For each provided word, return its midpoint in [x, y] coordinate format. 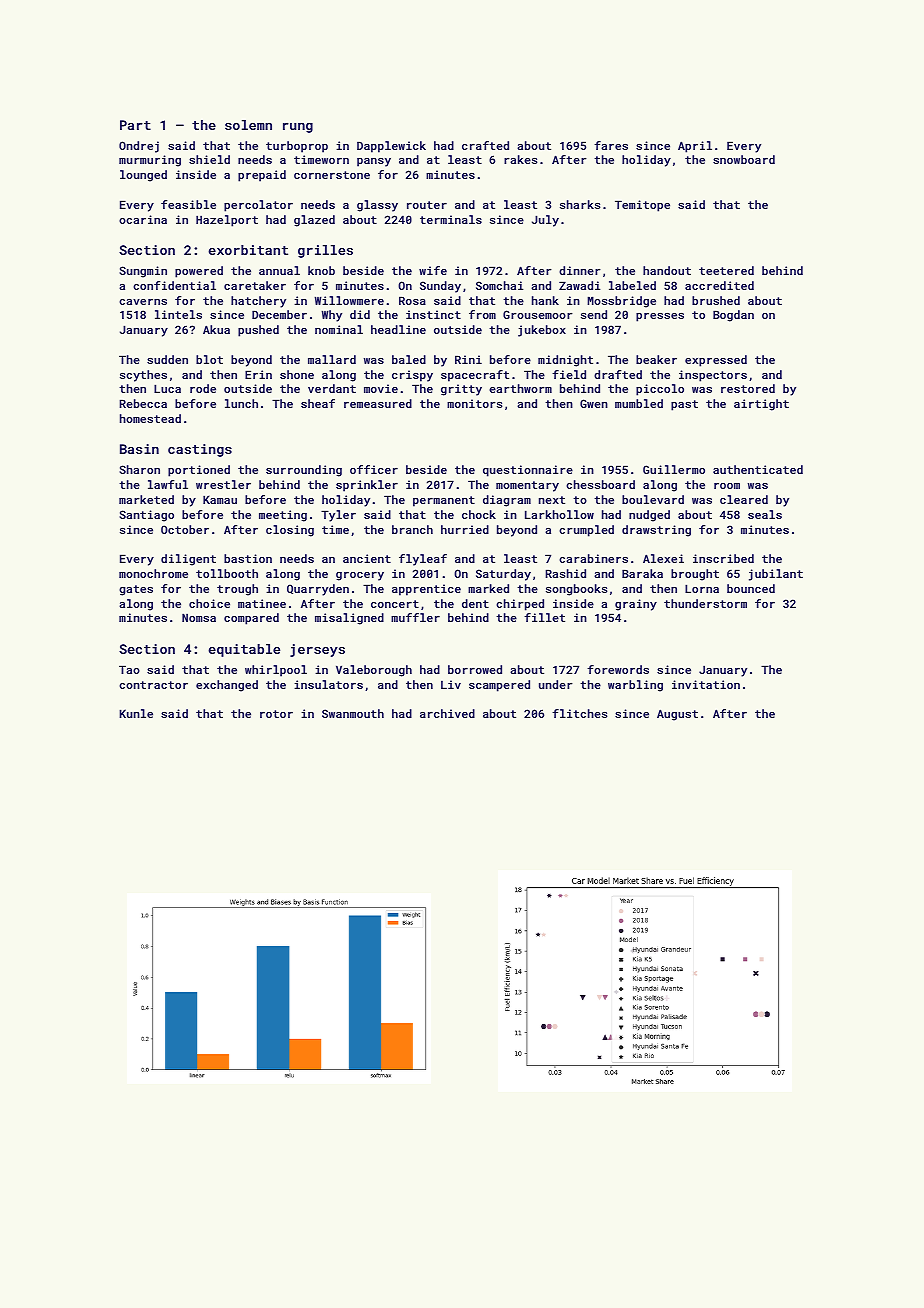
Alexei [663, 558]
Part [135, 125]
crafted [485, 145]
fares [611, 145]
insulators [328, 684]
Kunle [136, 713]
